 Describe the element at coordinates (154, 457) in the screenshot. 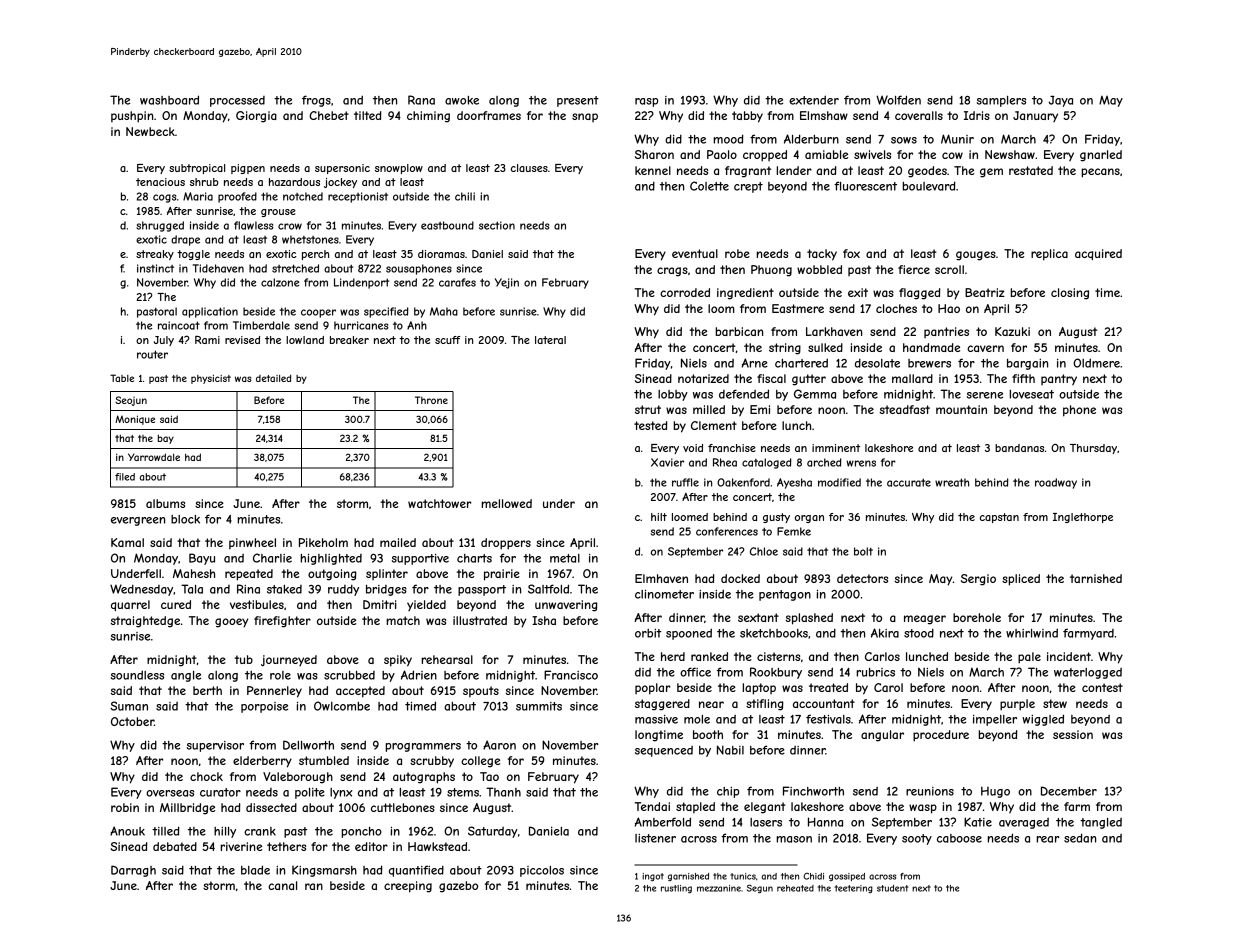

I see `Yarrowdale` at that location.
